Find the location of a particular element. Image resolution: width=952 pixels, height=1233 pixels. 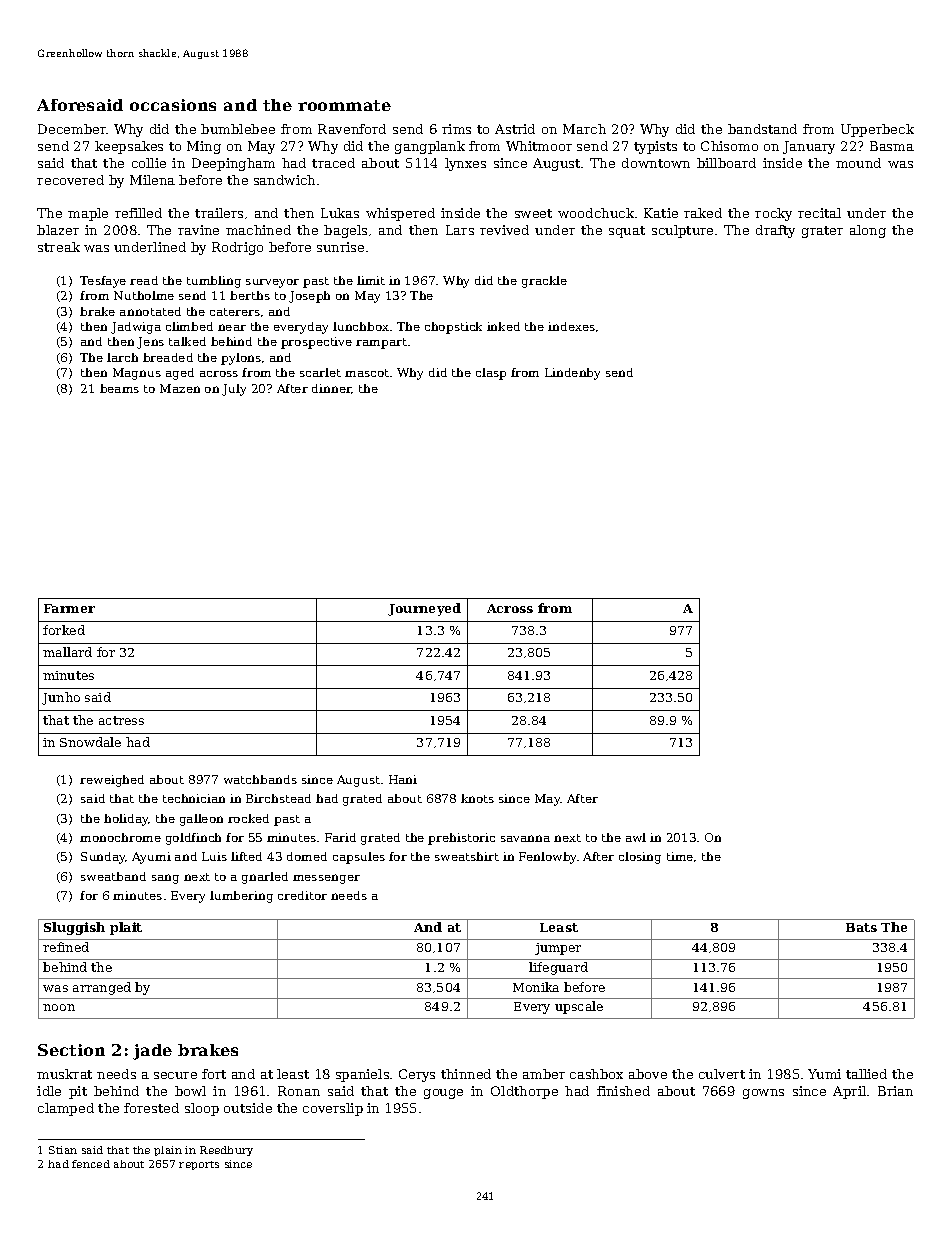

July is located at coordinates (234, 390).
